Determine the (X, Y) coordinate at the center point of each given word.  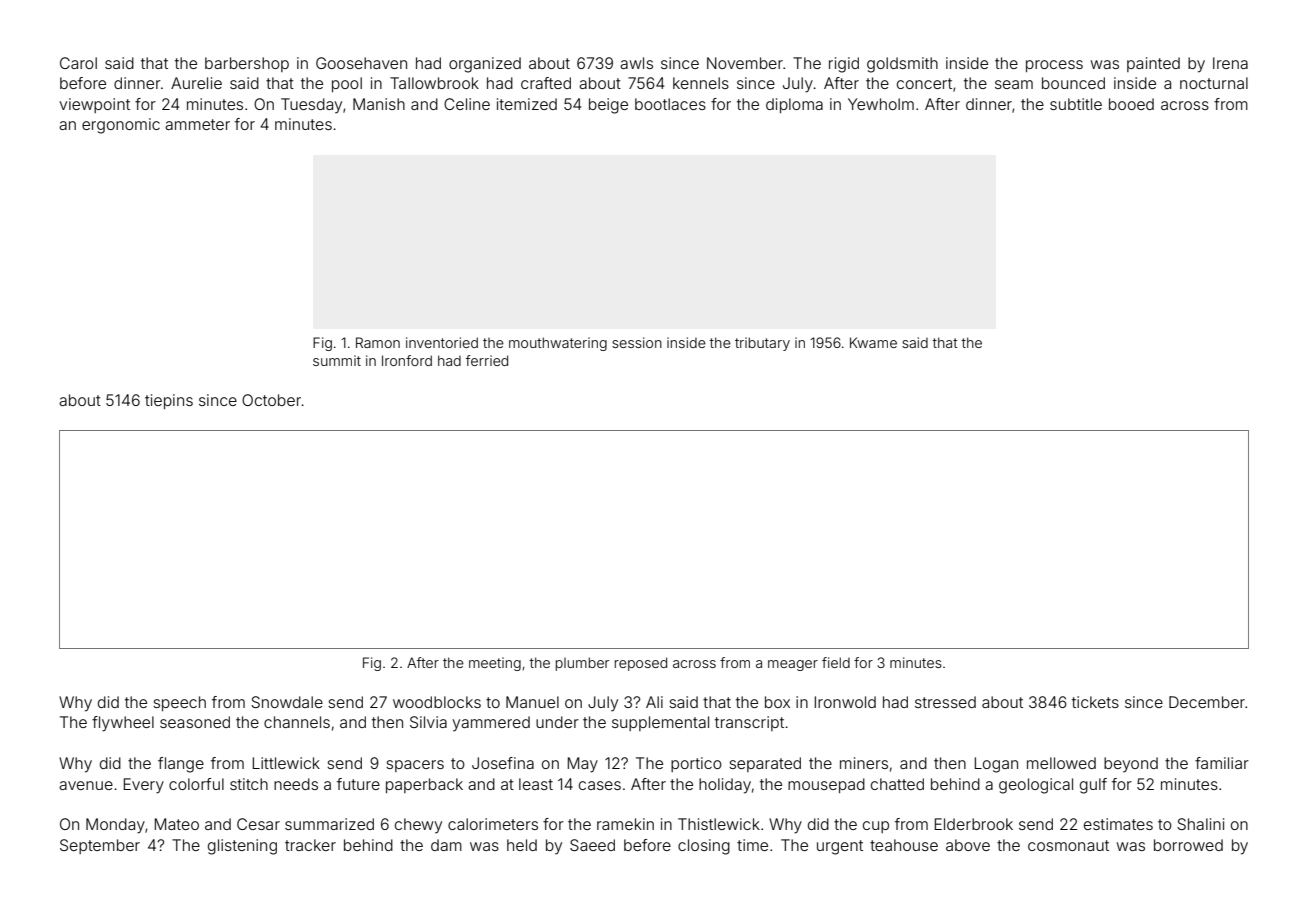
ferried (487, 360)
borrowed (1188, 845)
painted (1153, 64)
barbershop (247, 64)
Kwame (873, 342)
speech (179, 703)
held (522, 845)
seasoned (195, 722)
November (745, 63)
